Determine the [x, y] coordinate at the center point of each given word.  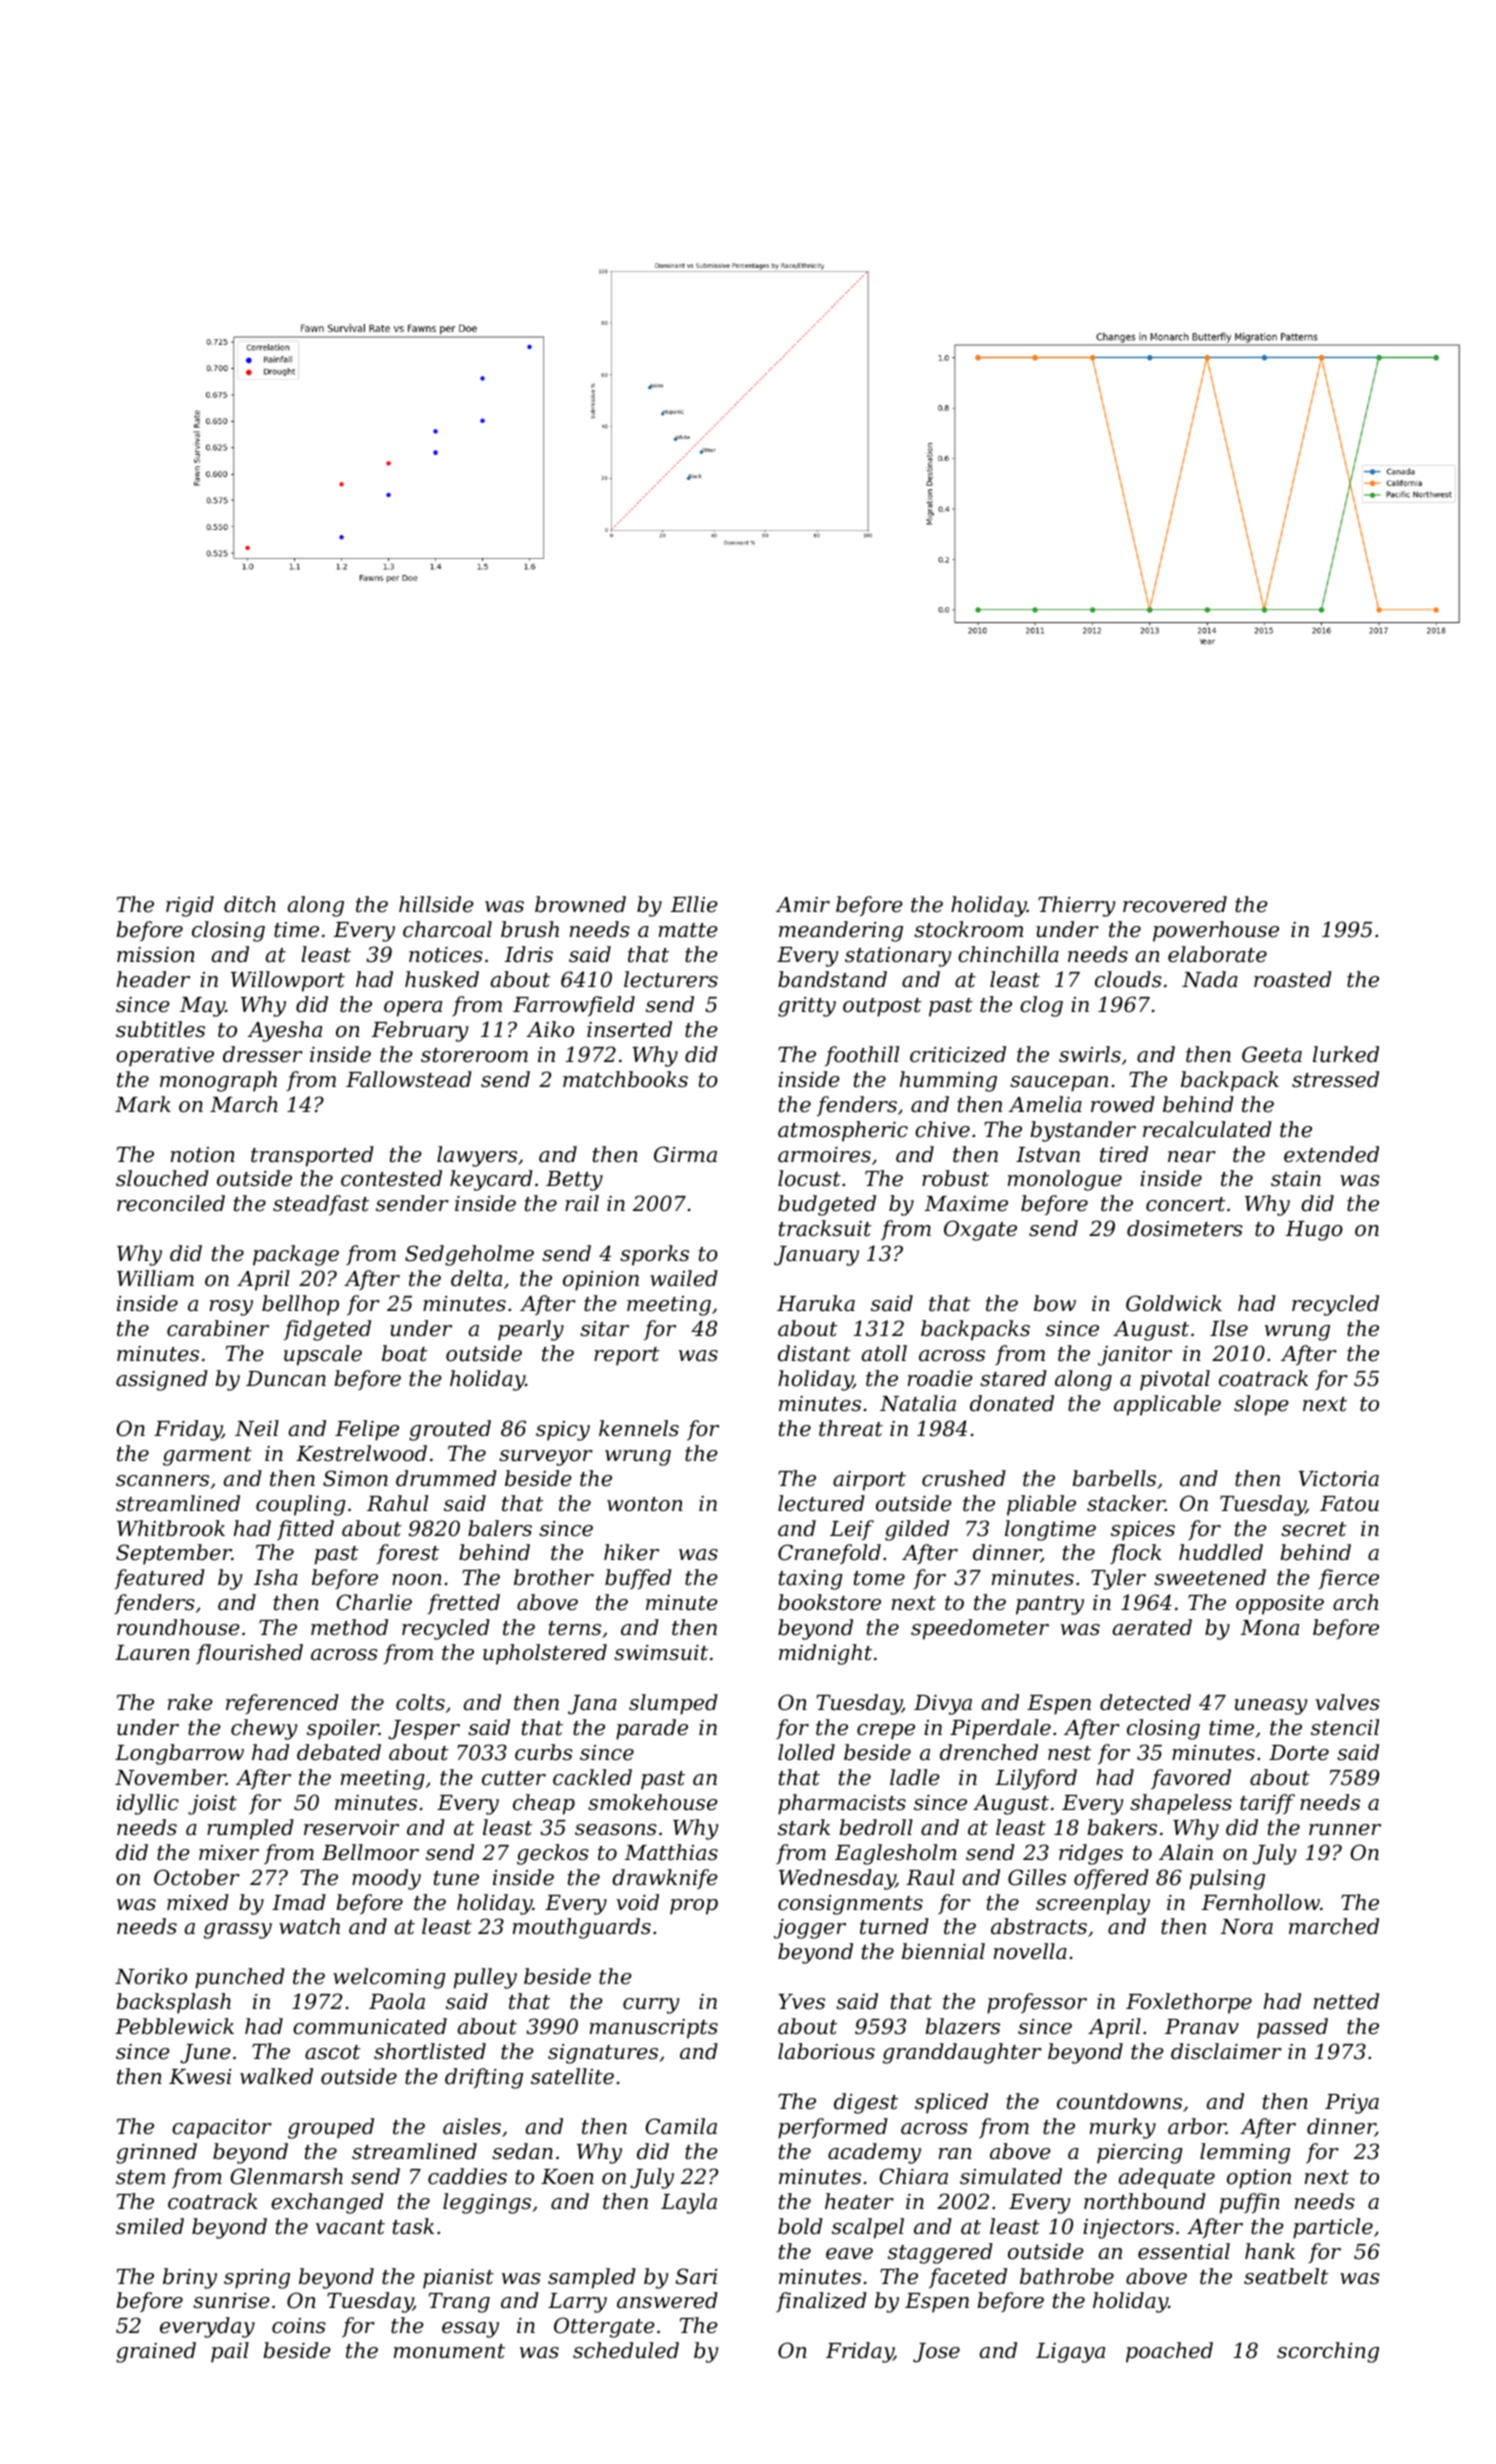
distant [814, 1353]
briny [190, 2278]
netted [1346, 2001]
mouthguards [582, 1928]
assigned [162, 1380]
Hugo [1314, 1231]
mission [156, 955]
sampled [592, 2278]
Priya [1352, 2104]
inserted [629, 1029]
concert [1185, 1204]
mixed [198, 1902]
